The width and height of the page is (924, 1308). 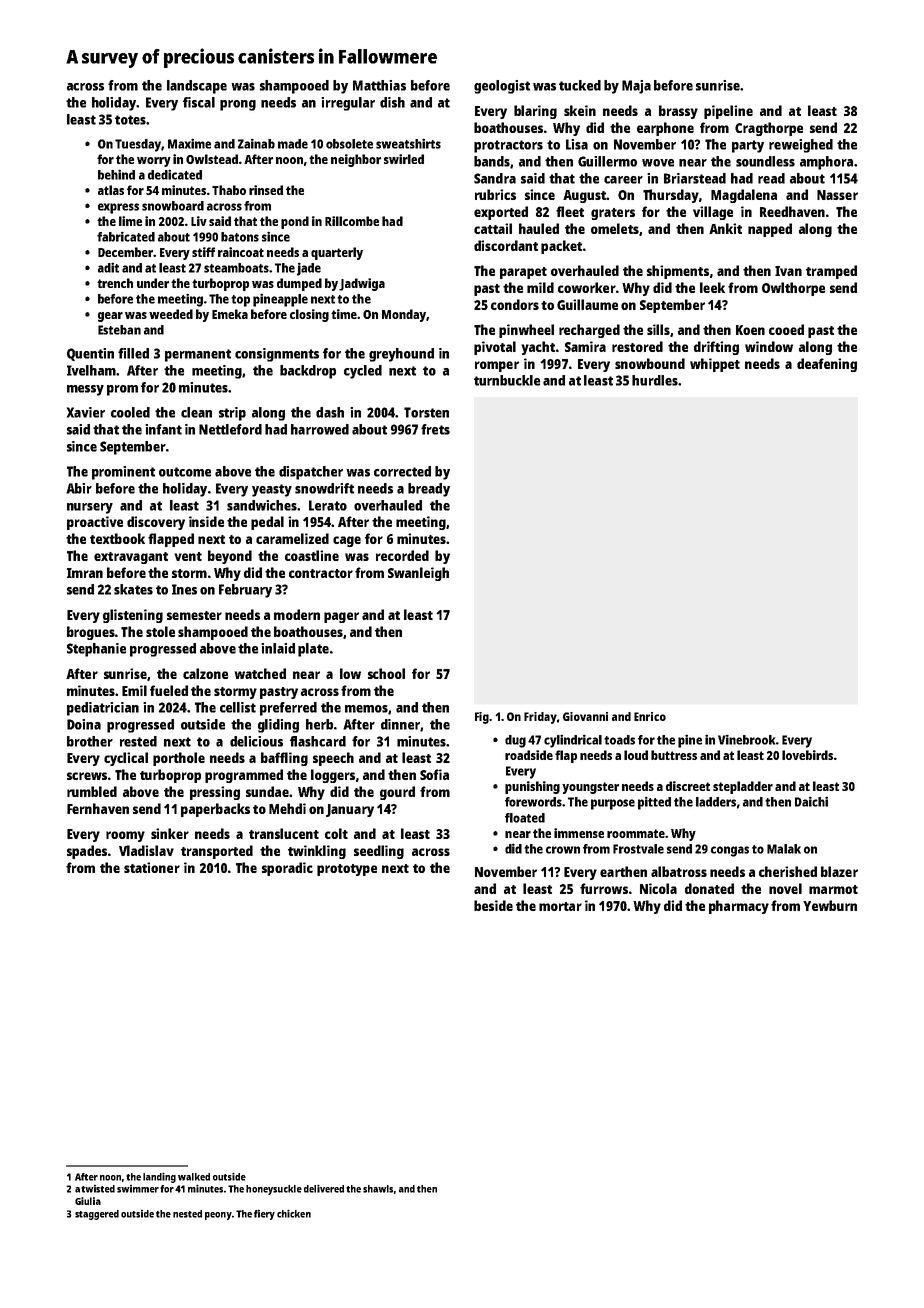 I want to click on geologist, so click(x=502, y=87).
